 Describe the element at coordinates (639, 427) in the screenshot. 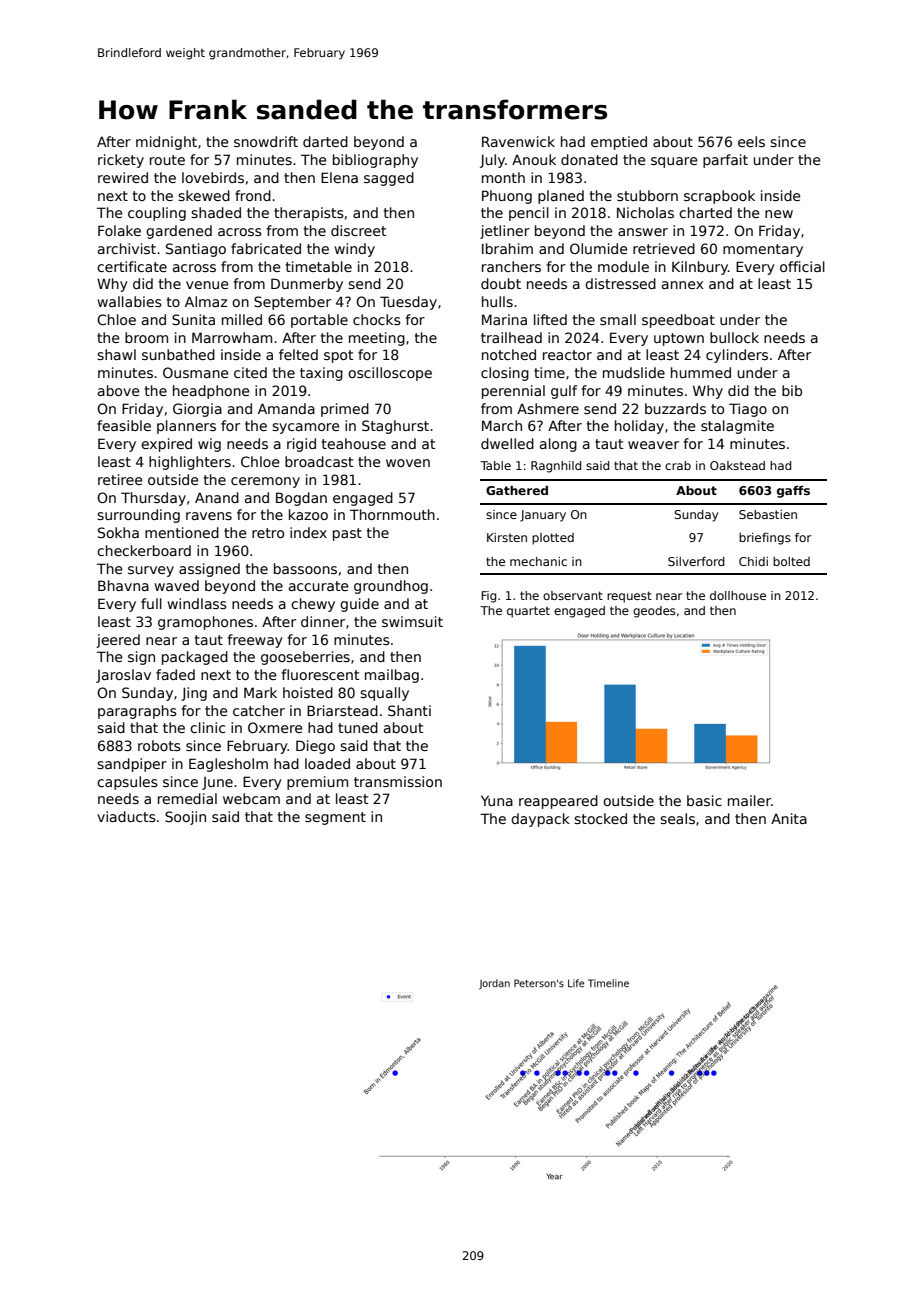

I see `holiday` at that location.
